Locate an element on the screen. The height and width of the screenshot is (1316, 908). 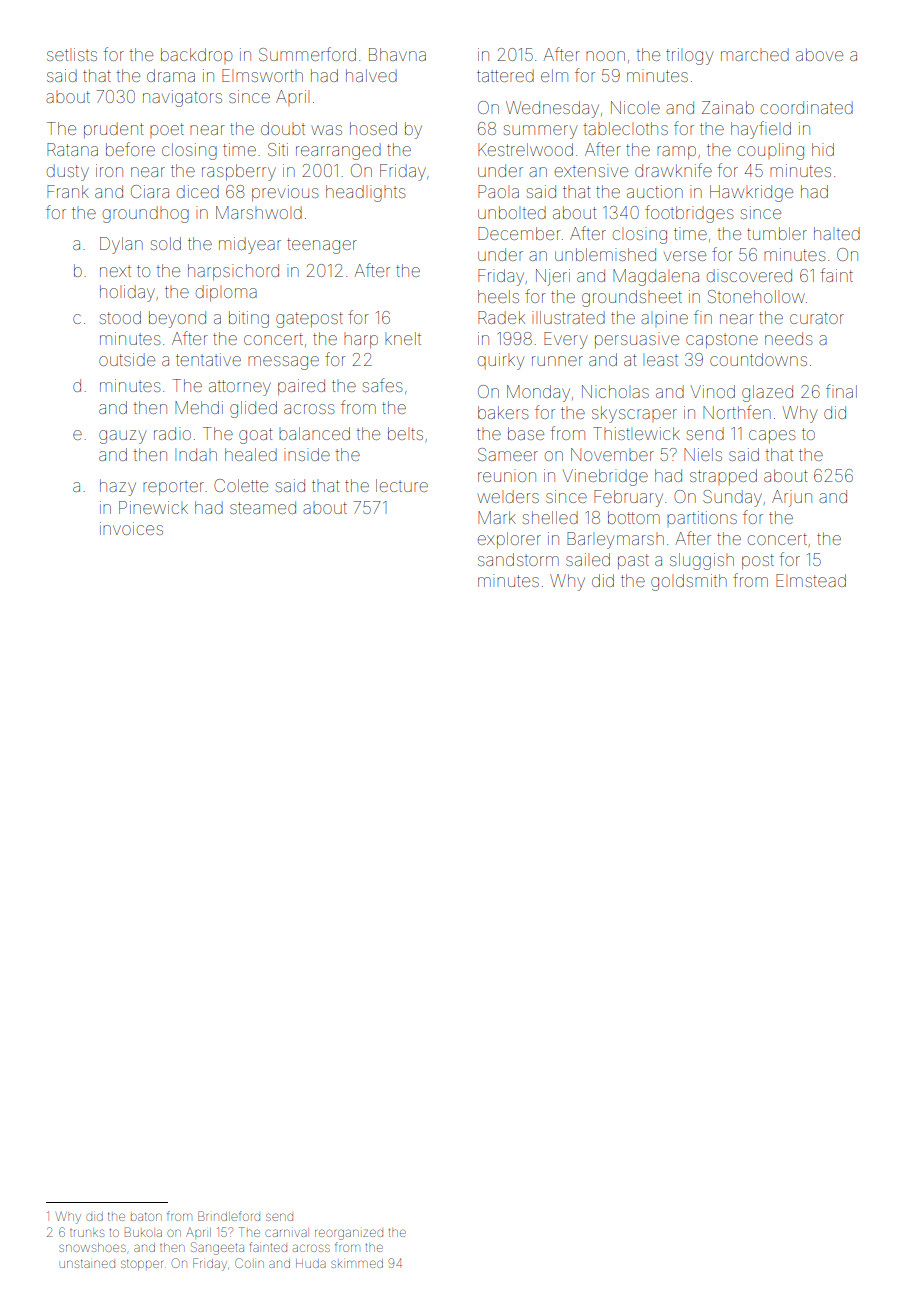
Bhavna is located at coordinates (397, 54).
